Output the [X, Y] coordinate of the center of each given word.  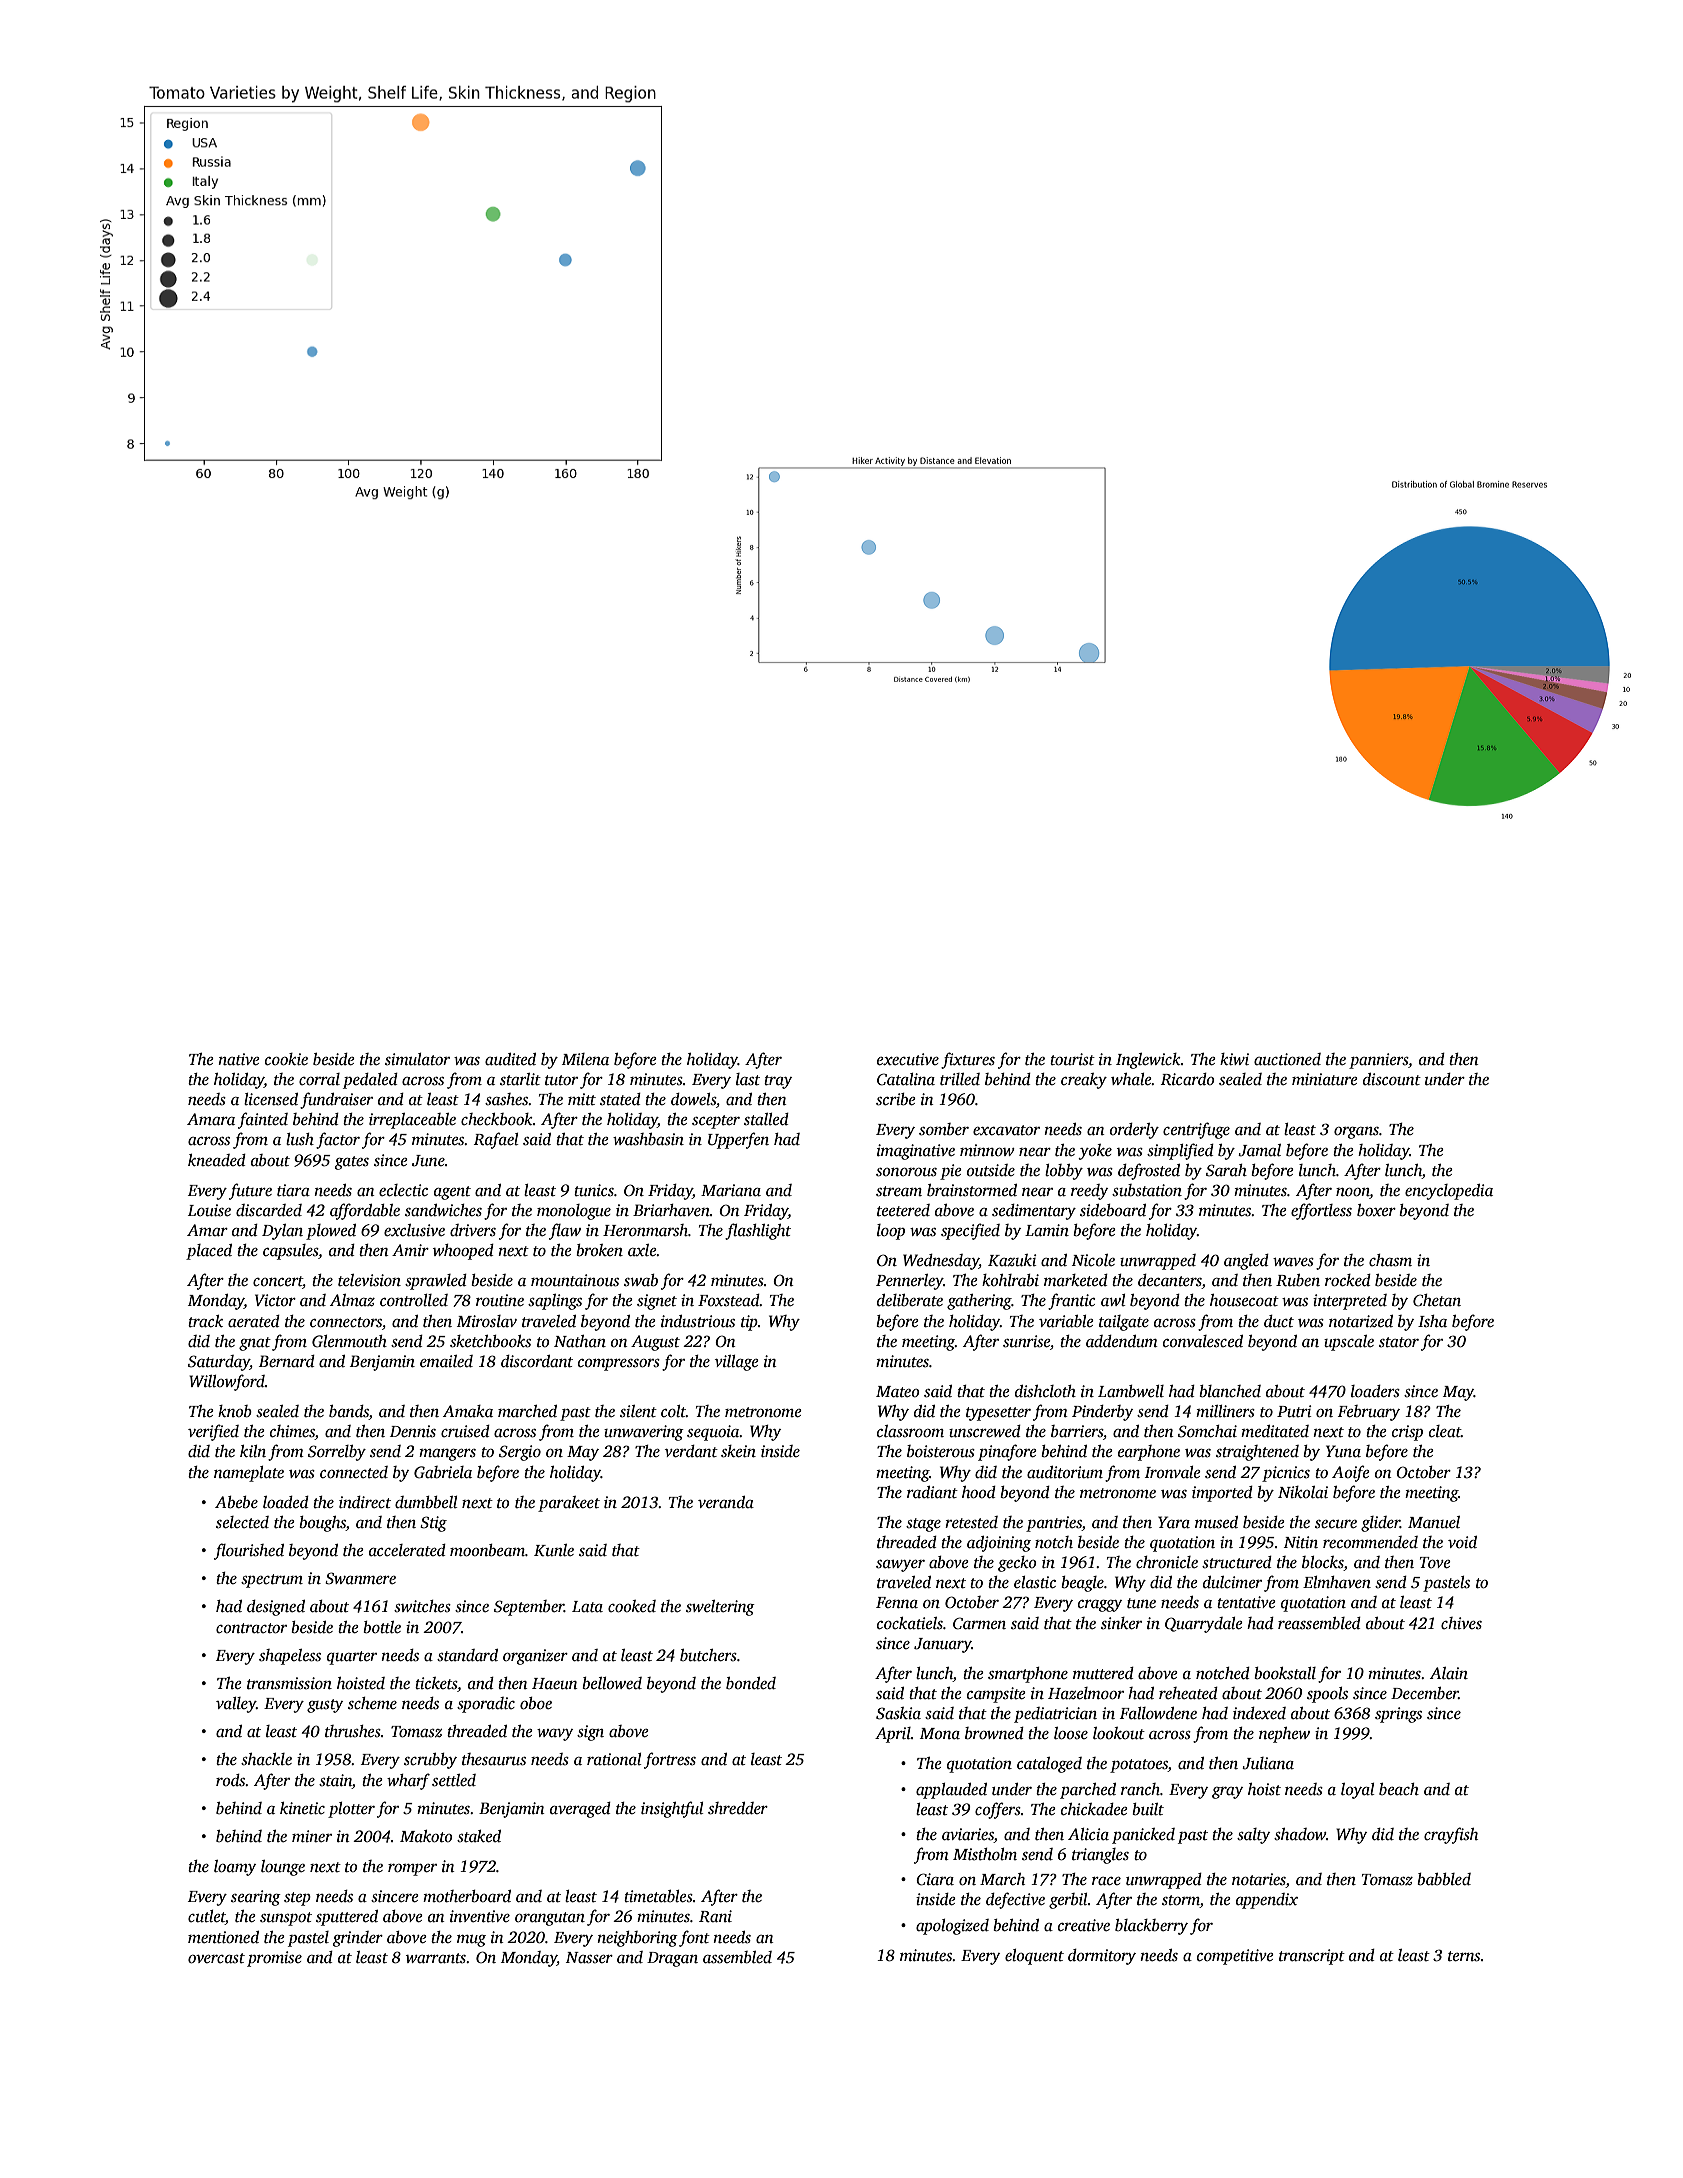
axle [642, 1250]
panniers [1378, 1061]
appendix [1267, 1901]
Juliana [1268, 1763]
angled [1246, 1262]
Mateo [897, 1392]
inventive [480, 1916]
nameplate [249, 1474]
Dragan [672, 1959]
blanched [1230, 1391]
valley [236, 1705]
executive [908, 1059]
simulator [417, 1059]
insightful [672, 1809]
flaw [565, 1231]
